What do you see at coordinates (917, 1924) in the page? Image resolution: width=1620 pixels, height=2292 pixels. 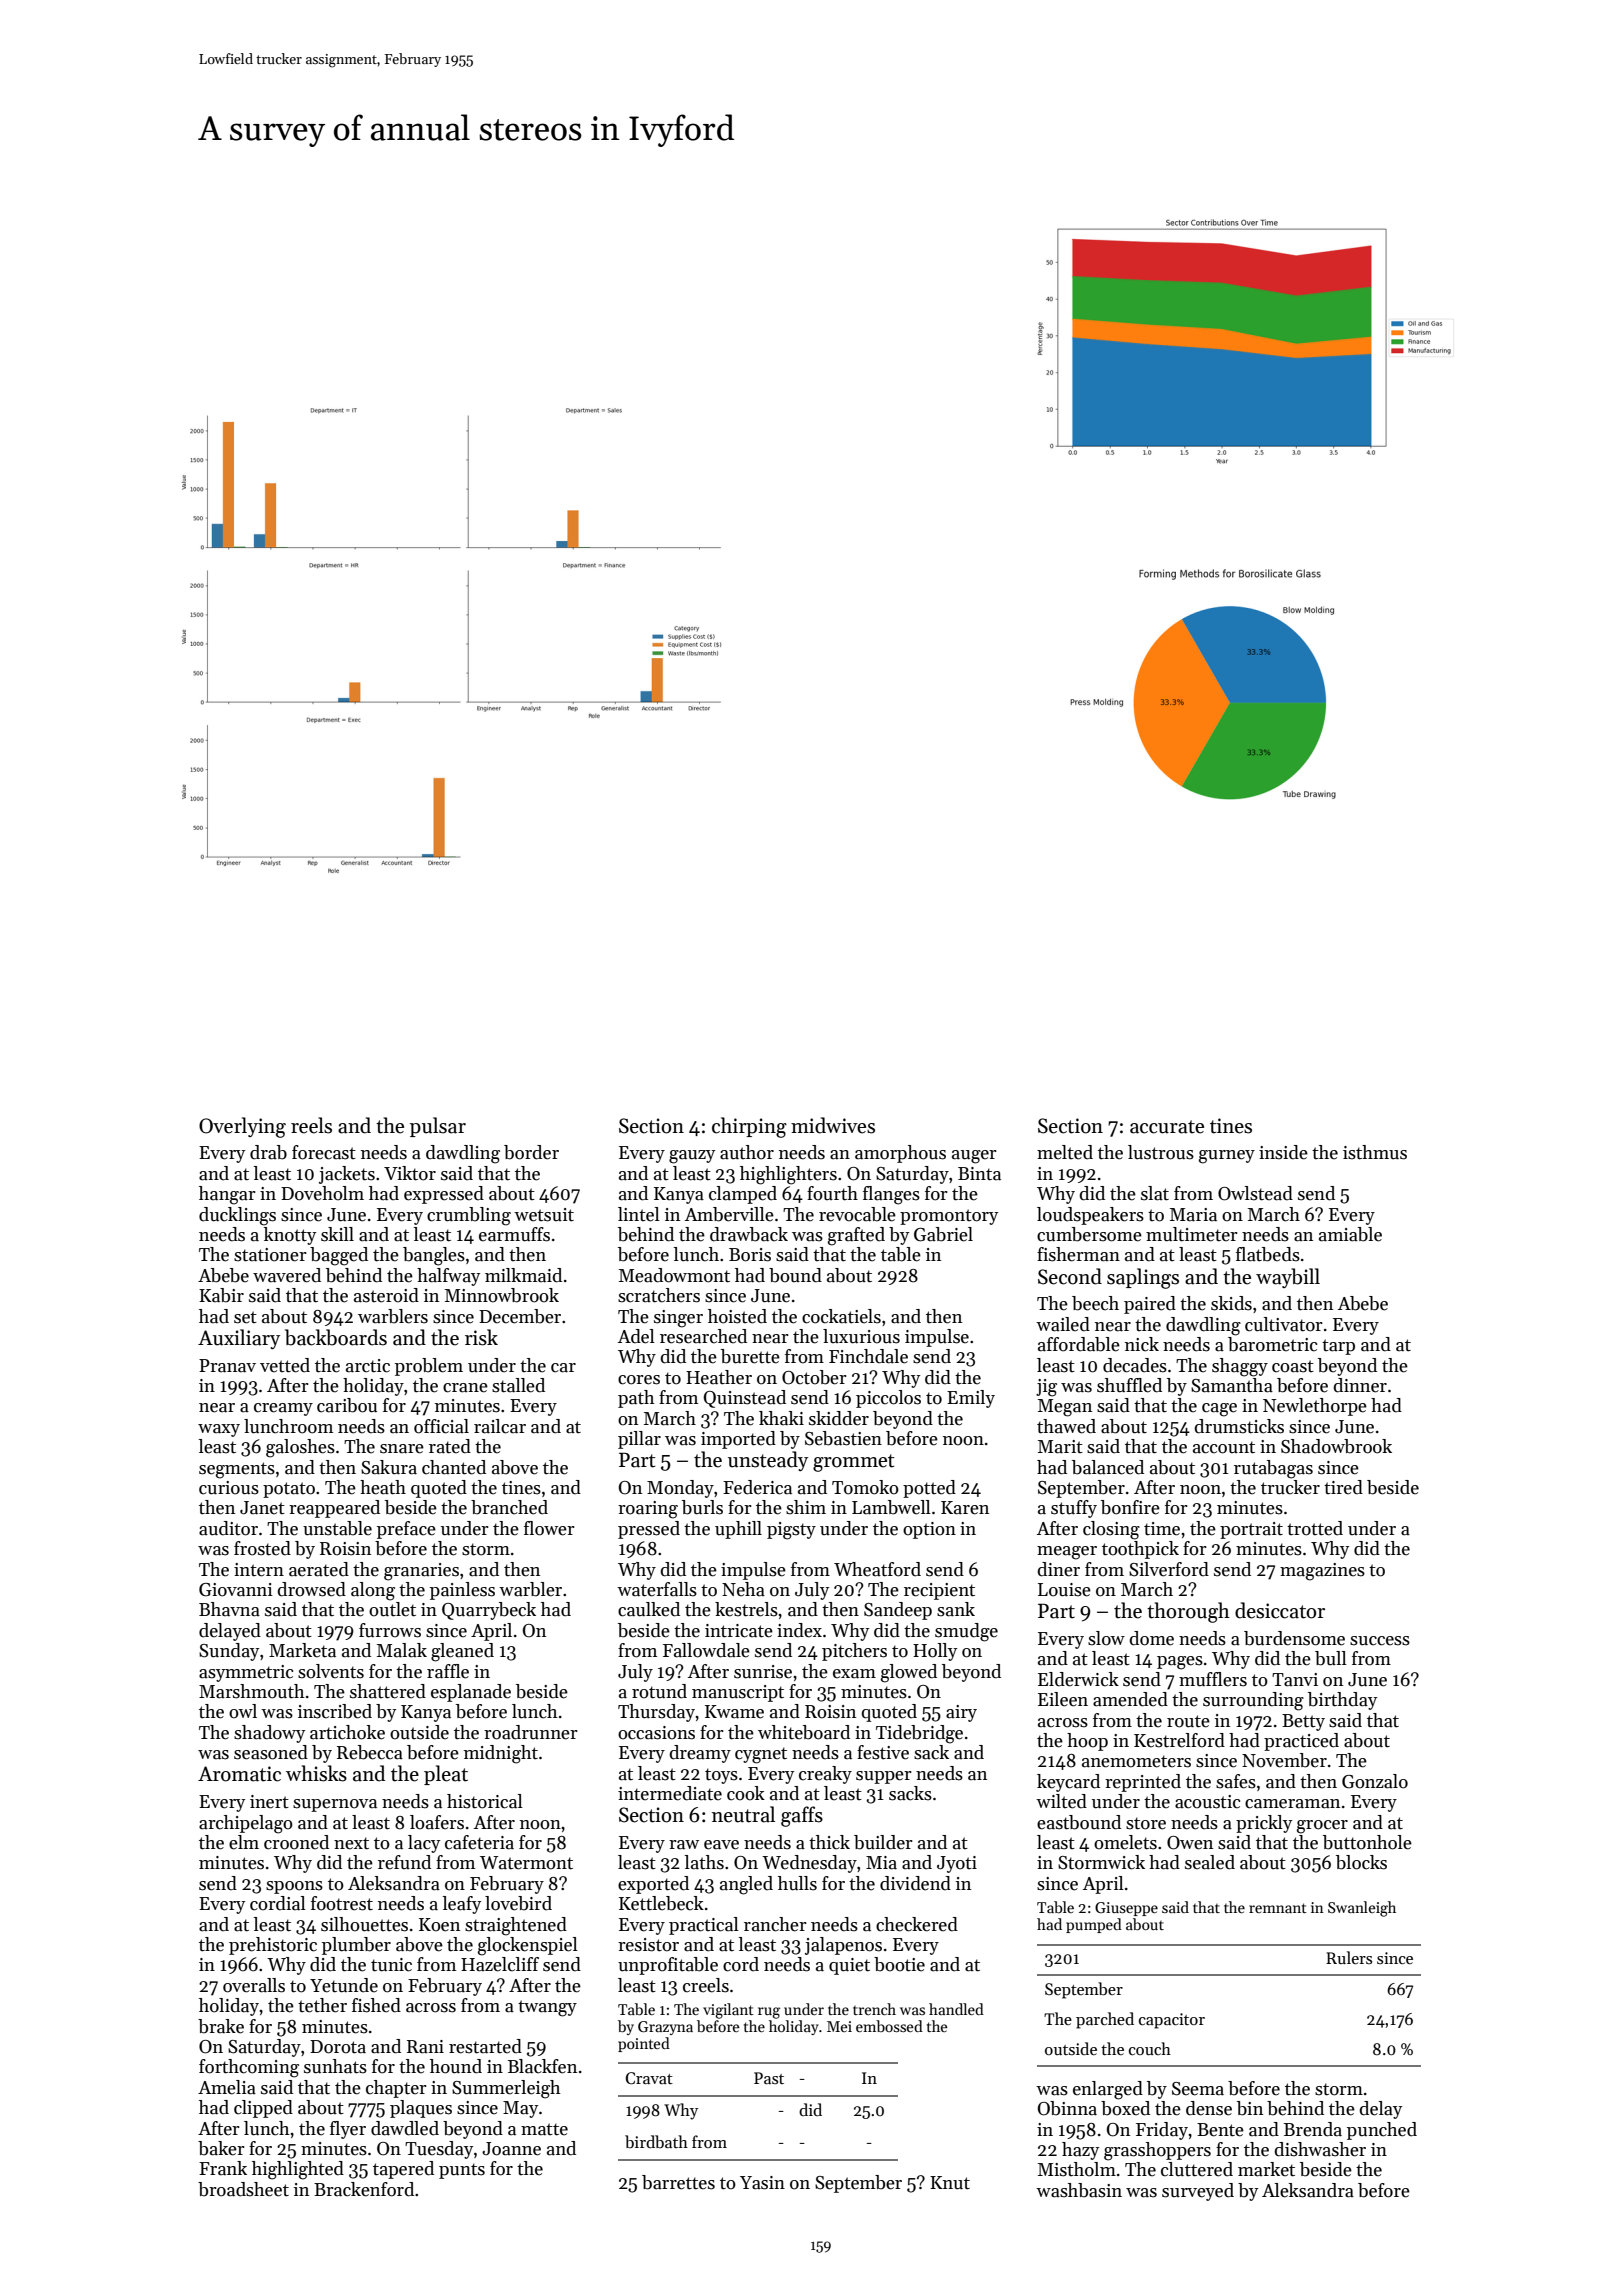 I see `checkered` at bounding box center [917, 1924].
